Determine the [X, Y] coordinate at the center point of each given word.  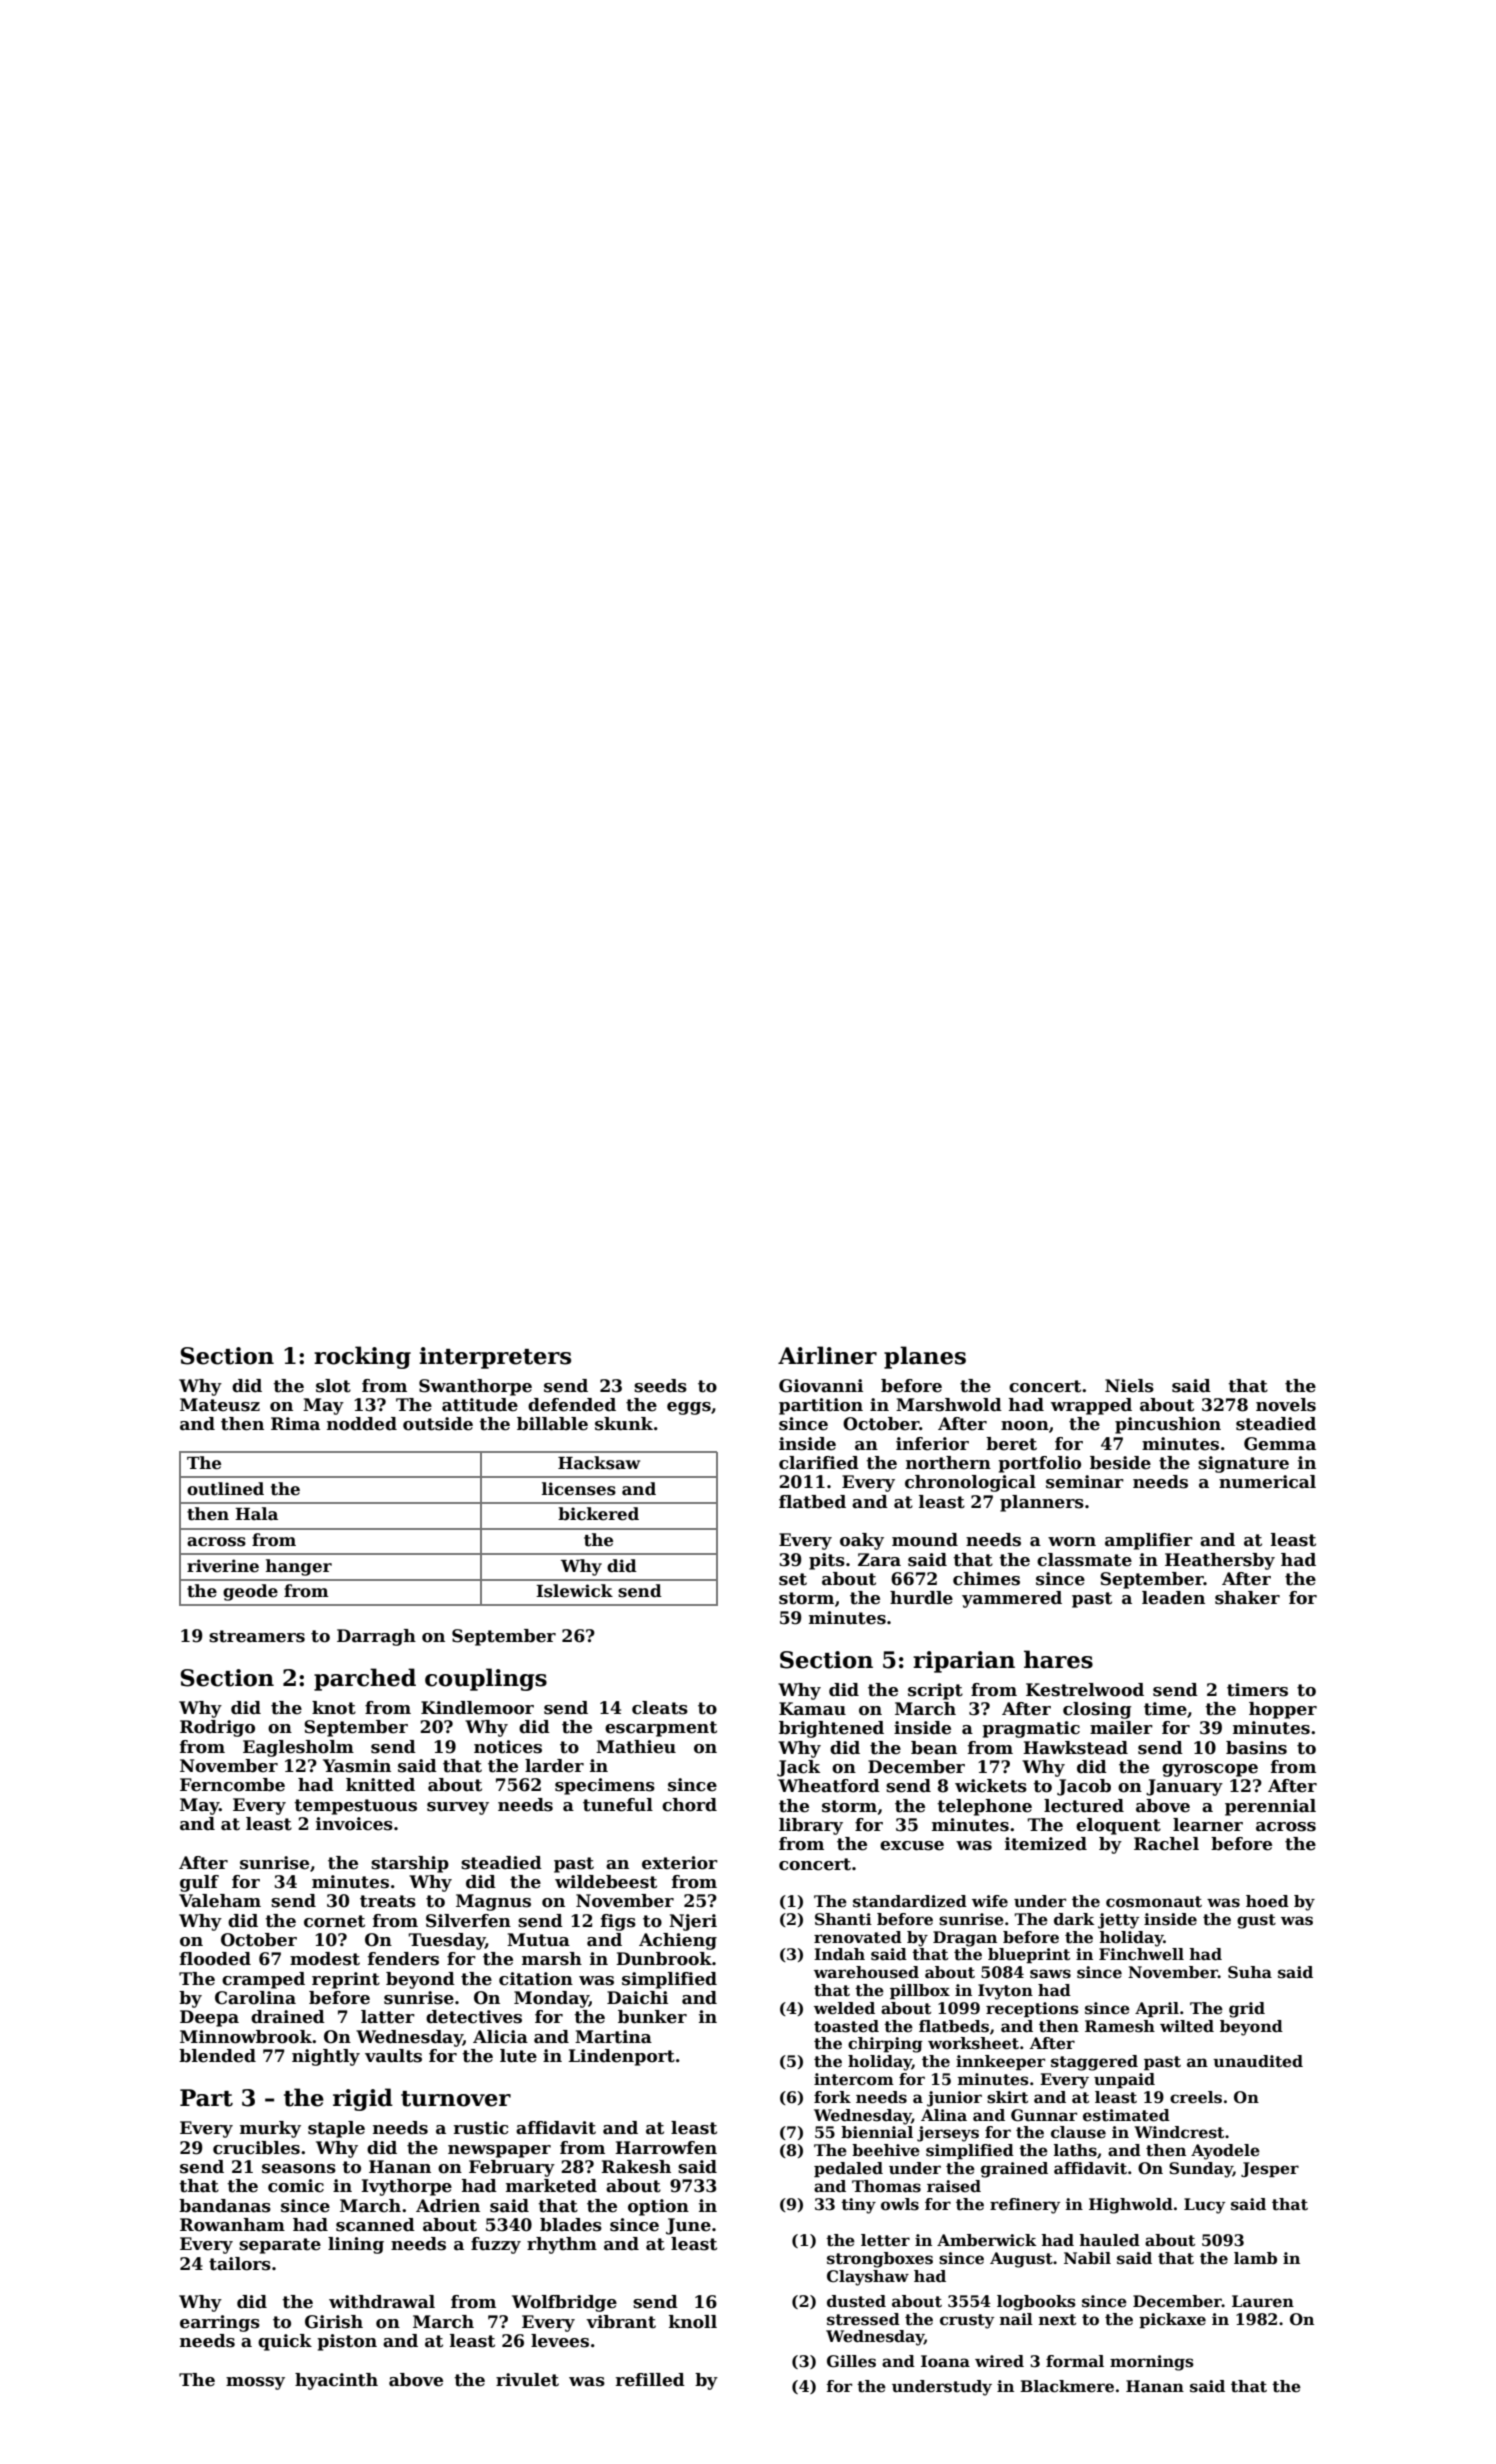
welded [844, 2008]
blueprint [1029, 1955]
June [688, 2226]
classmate [1084, 1560]
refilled [650, 2380]
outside [438, 1424]
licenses [579, 1489]
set [793, 1579]
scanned [375, 2225]
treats [388, 1901]
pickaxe [1172, 2320]
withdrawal [382, 2302]
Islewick [574, 1591]
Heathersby [1220, 1561]
